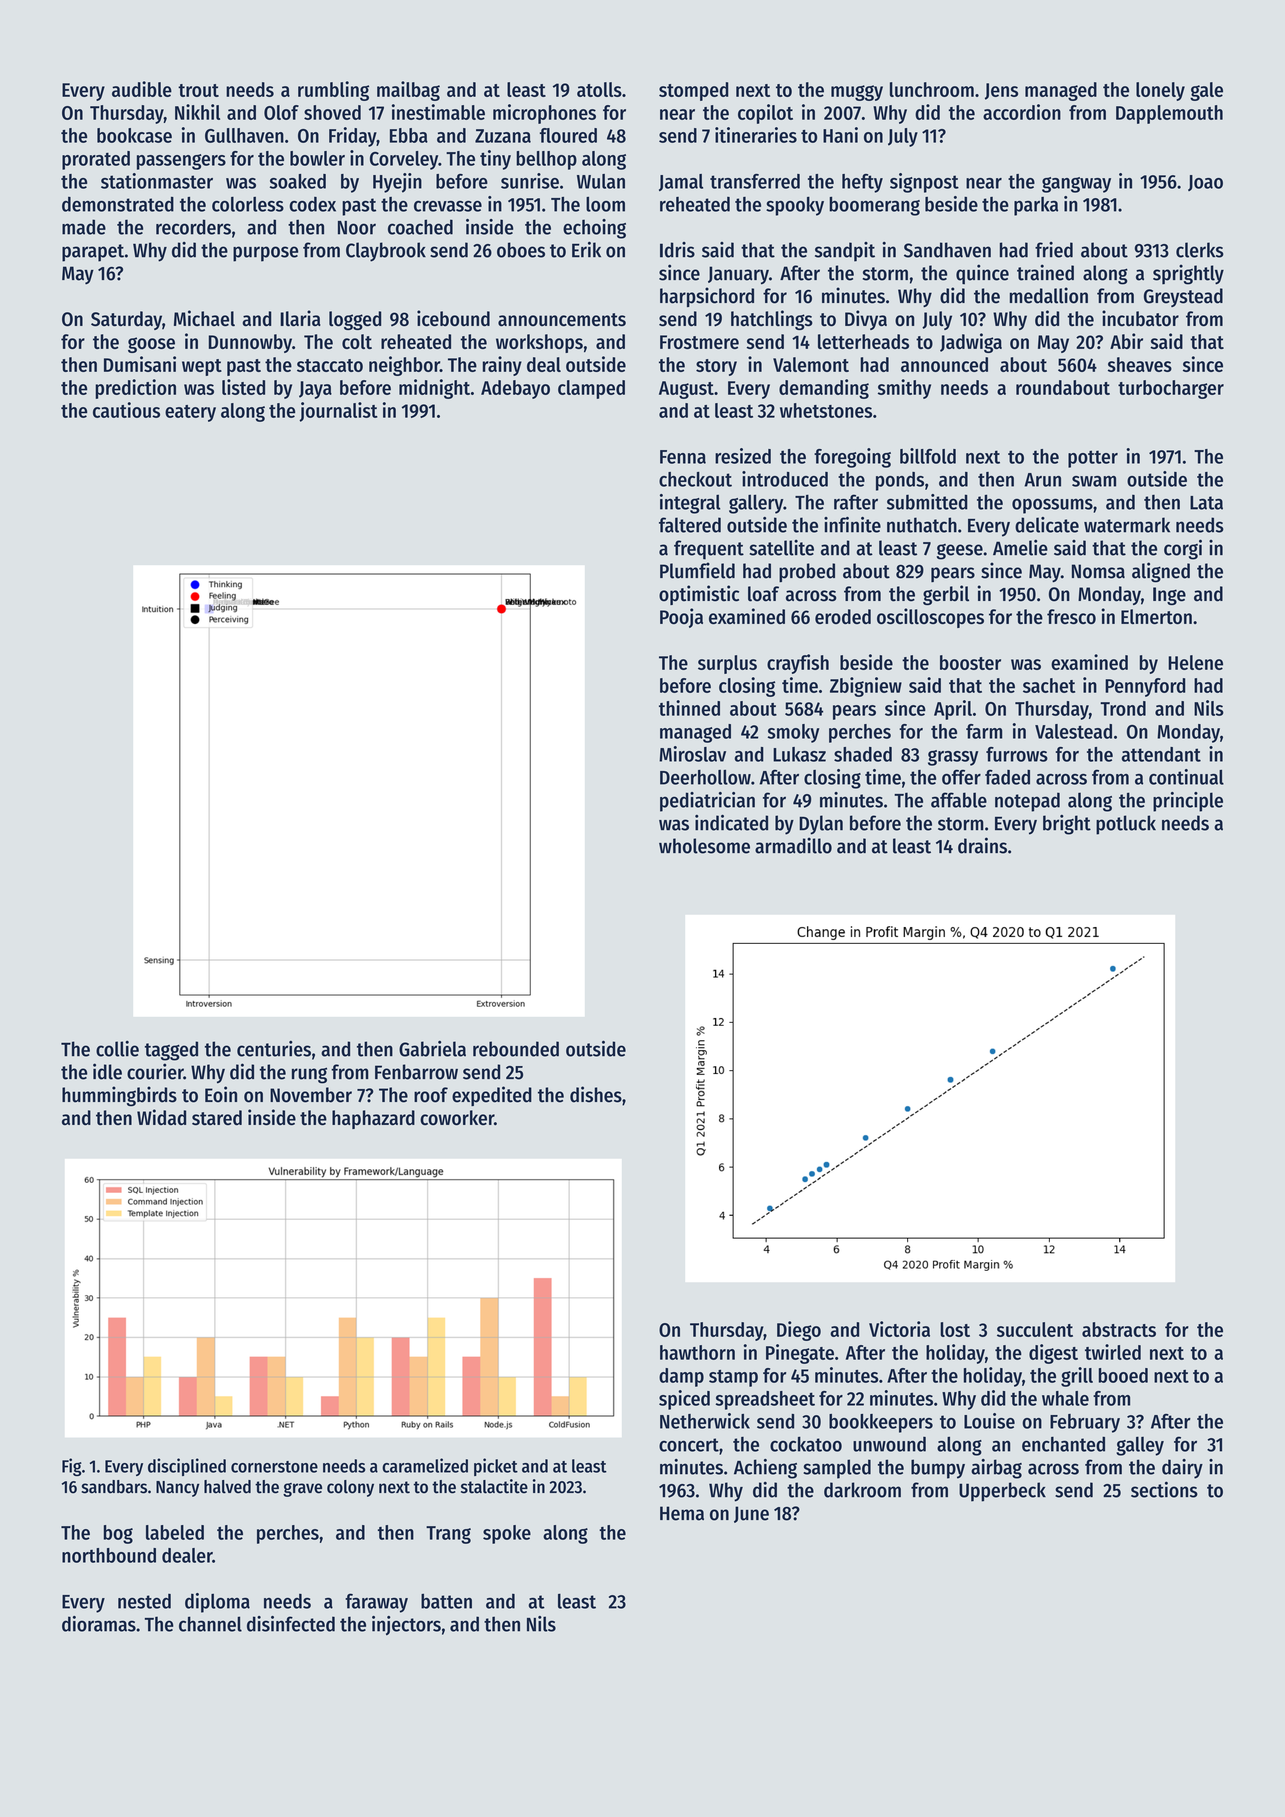  What do you see at coordinates (596, 1094) in the image?
I see `dishes` at bounding box center [596, 1094].
